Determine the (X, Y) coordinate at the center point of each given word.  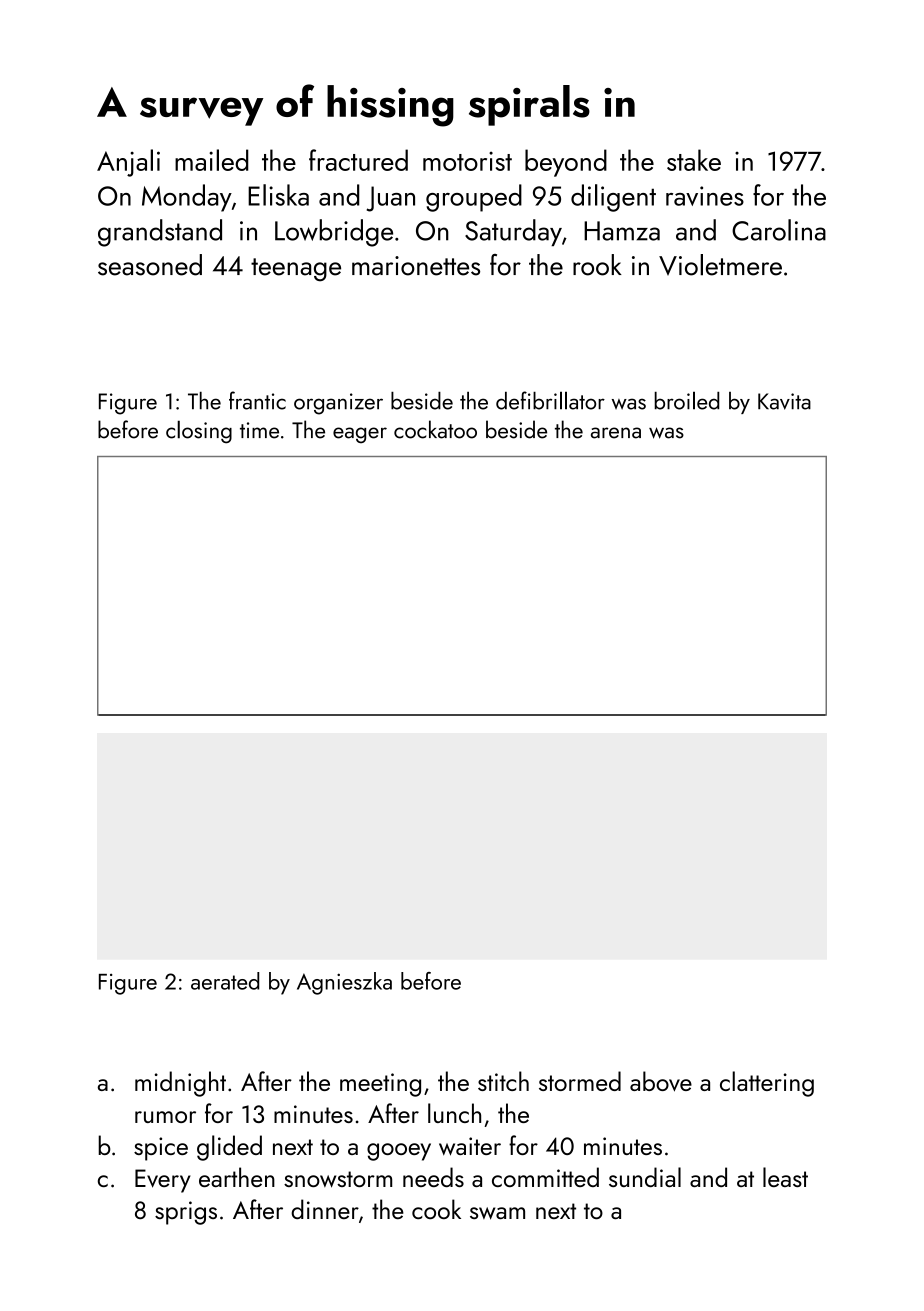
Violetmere (720, 265)
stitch (503, 1081)
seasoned (150, 265)
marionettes (416, 266)
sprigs (186, 1213)
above (661, 1081)
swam (497, 1213)
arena (616, 433)
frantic (257, 400)
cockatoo (435, 429)
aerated (225, 981)
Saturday (513, 232)
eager (360, 435)
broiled (687, 400)
